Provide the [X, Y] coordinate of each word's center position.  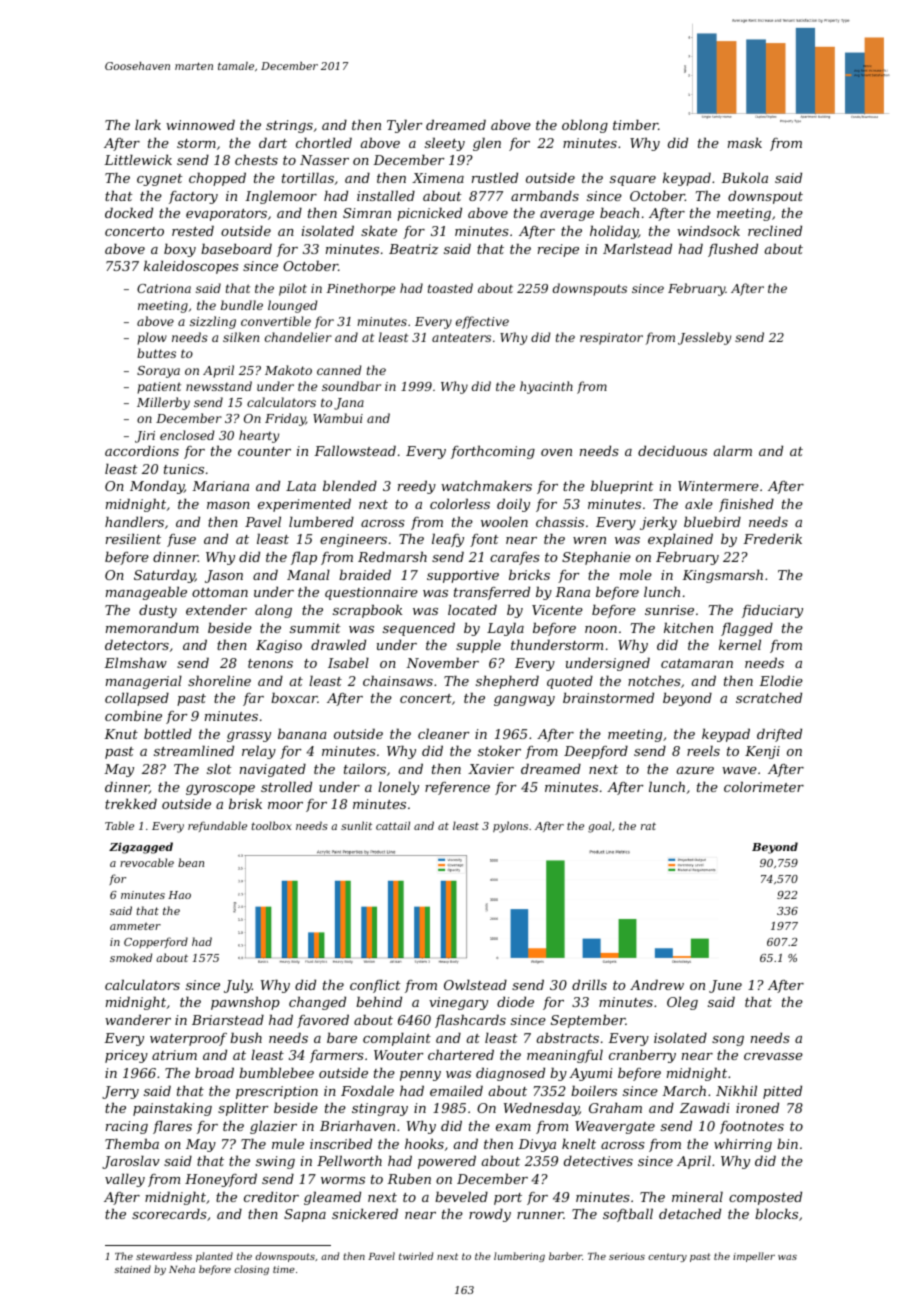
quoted [570, 682]
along [273, 611]
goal [599, 827]
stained [132, 1269]
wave [739, 770]
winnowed [200, 124]
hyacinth [546, 387]
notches [654, 680]
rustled [495, 177]
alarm [733, 450]
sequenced [419, 629]
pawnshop [245, 1003]
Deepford [596, 752]
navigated [273, 770]
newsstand [219, 386]
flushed [733, 250]
